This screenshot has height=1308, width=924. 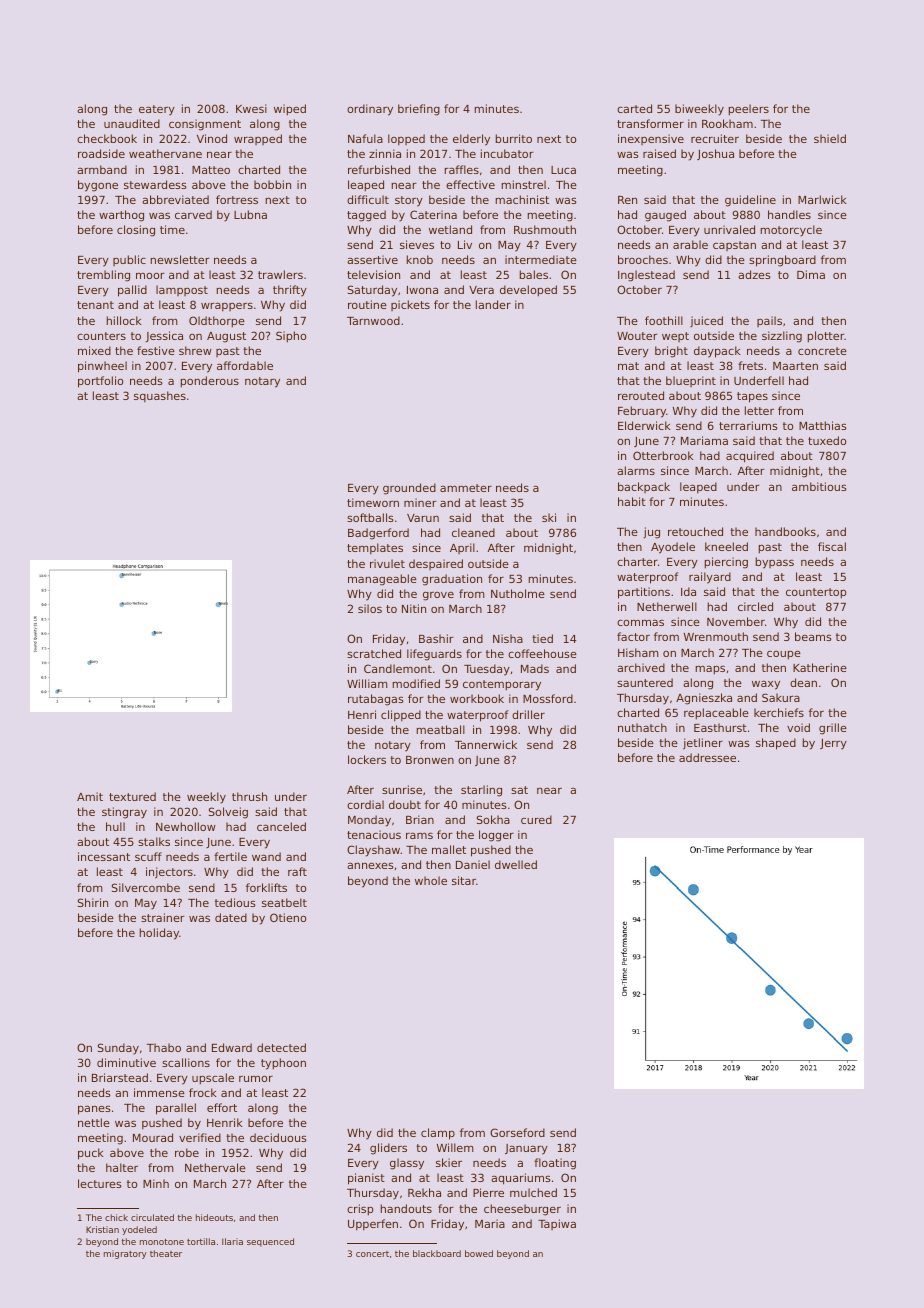 What do you see at coordinates (164, 1047) in the screenshot?
I see `Thabo` at bounding box center [164, 1047].
